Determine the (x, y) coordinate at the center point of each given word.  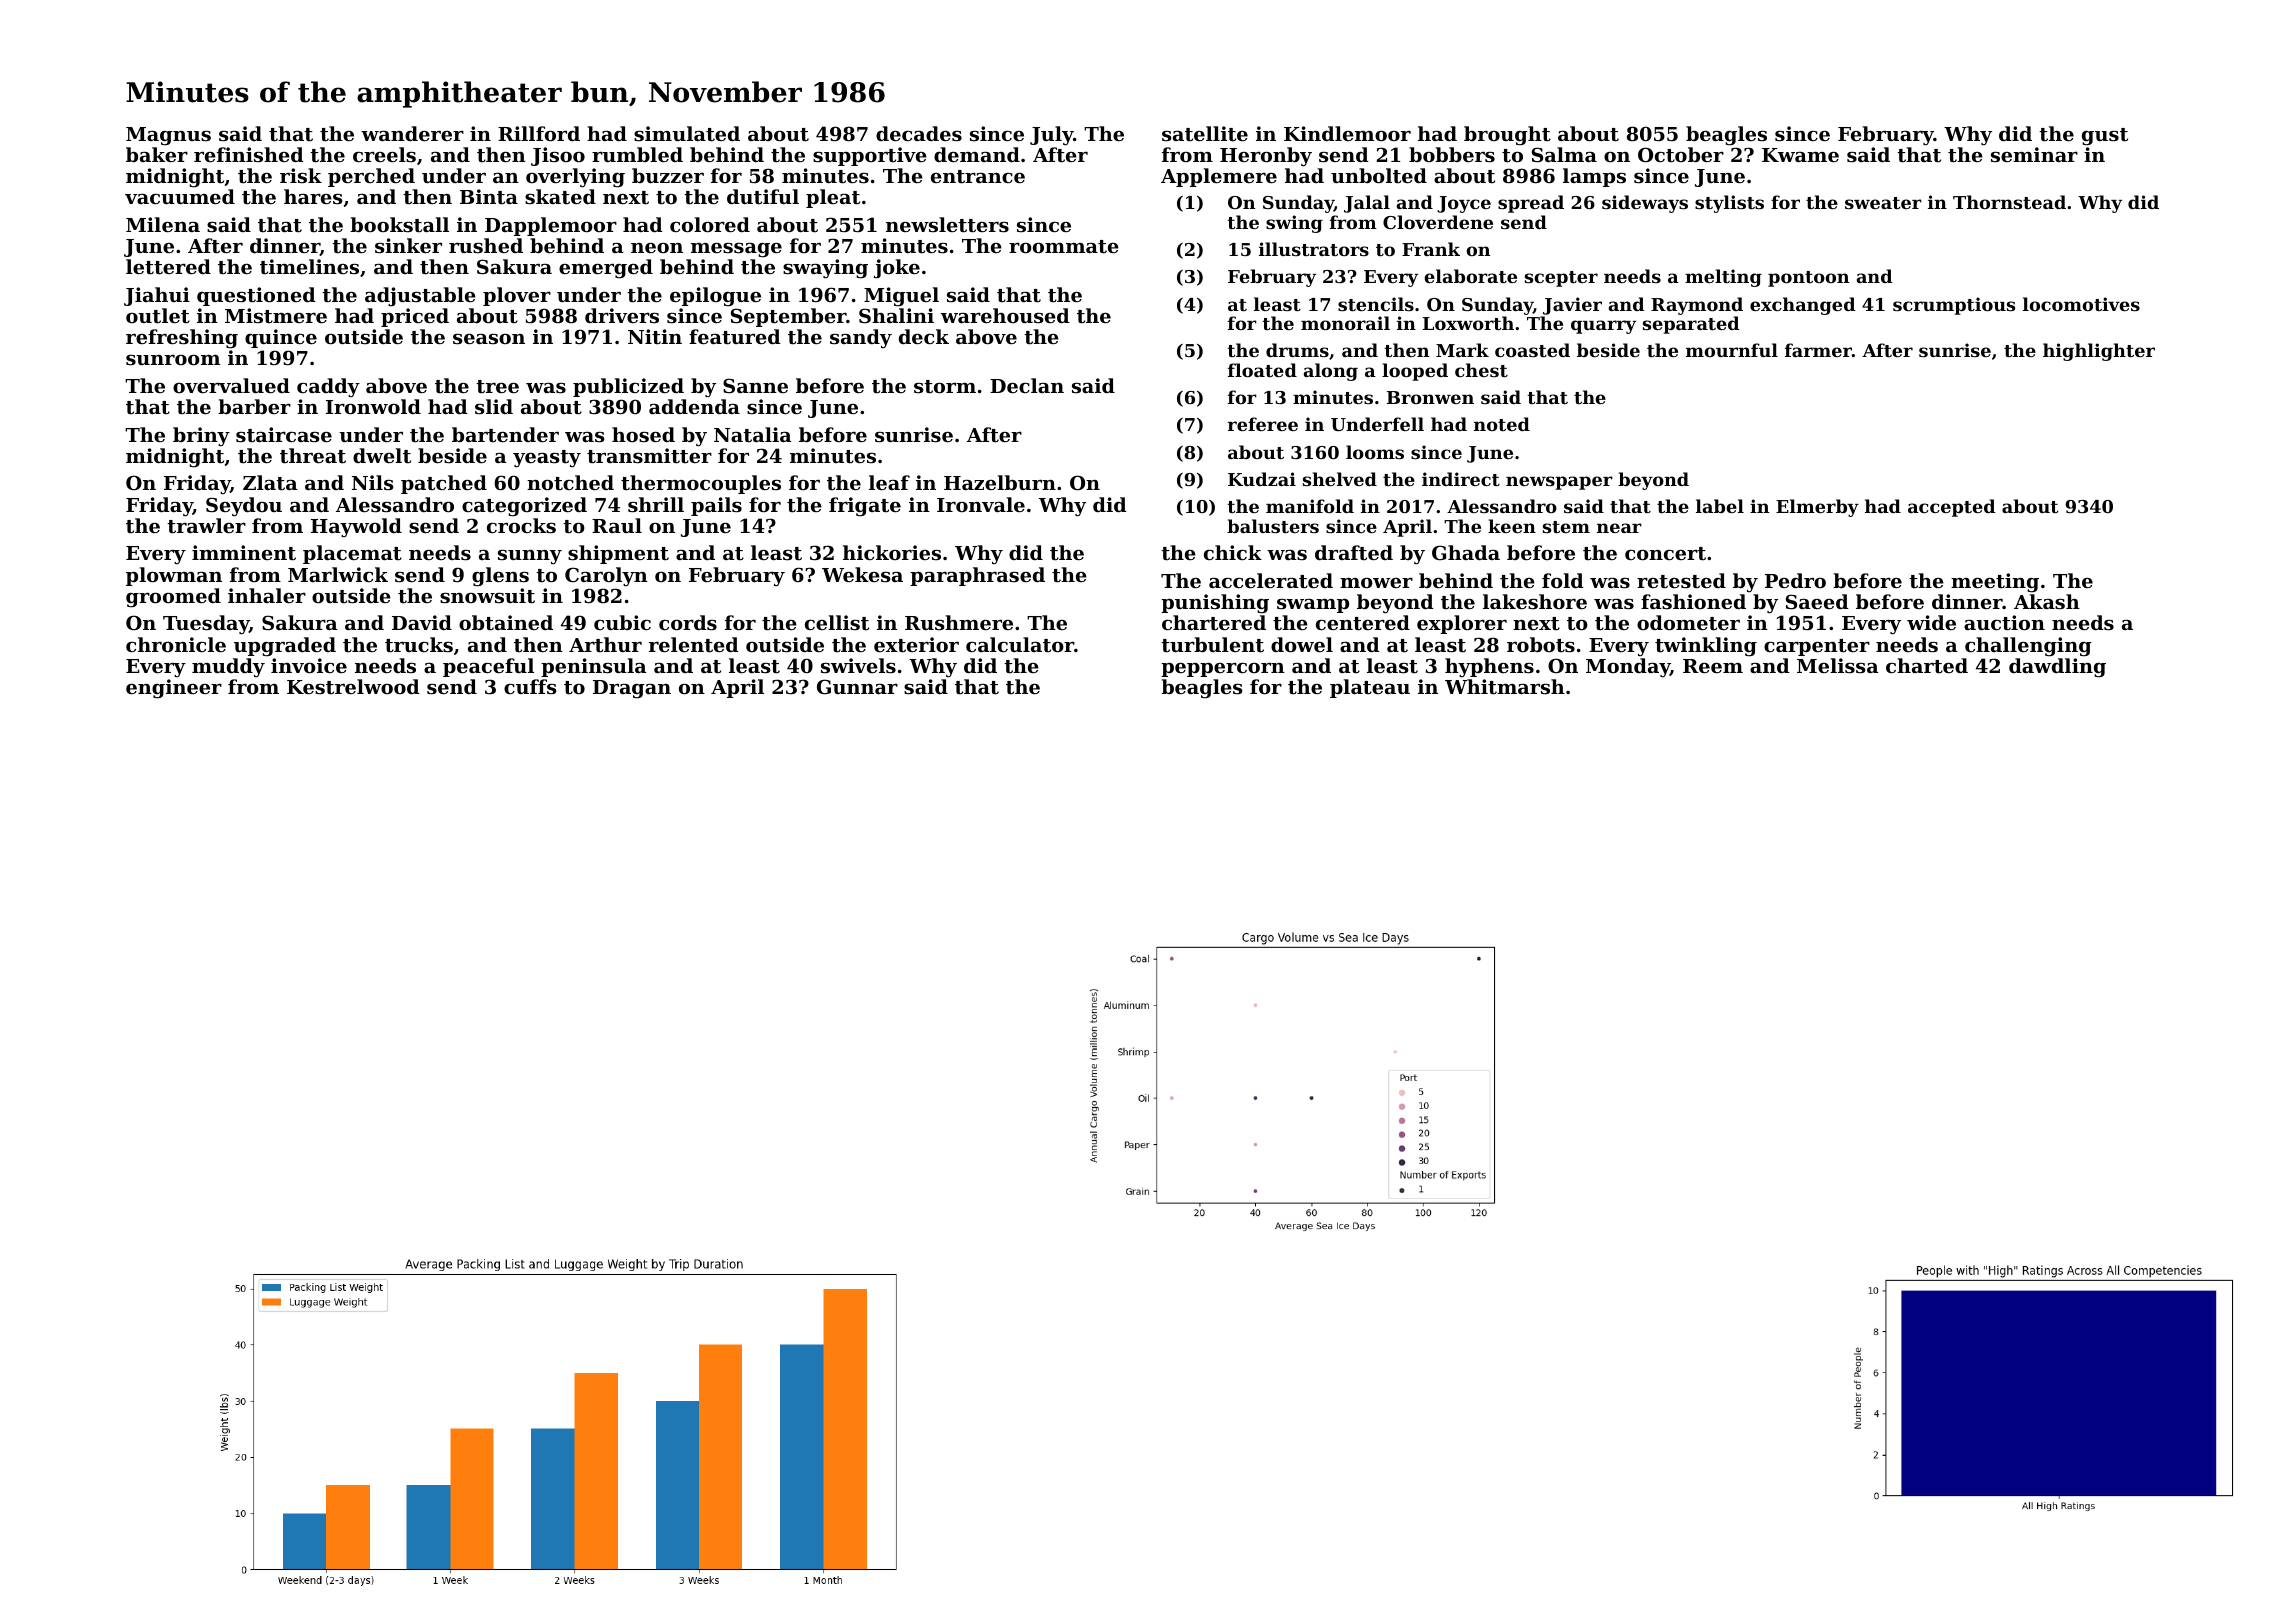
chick (1233, 552)
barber (254, 406)
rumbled (637, 154)
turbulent (1212, 645)
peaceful (488, 667)
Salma (1564, 155)
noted (1502, 424)
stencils (1376, 304)
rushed (486, 245)
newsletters (947, 225)
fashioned (1693, 601)
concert (1665, 554)
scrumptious (1954, 306)
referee (1263, 424)
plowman (174, 576)
